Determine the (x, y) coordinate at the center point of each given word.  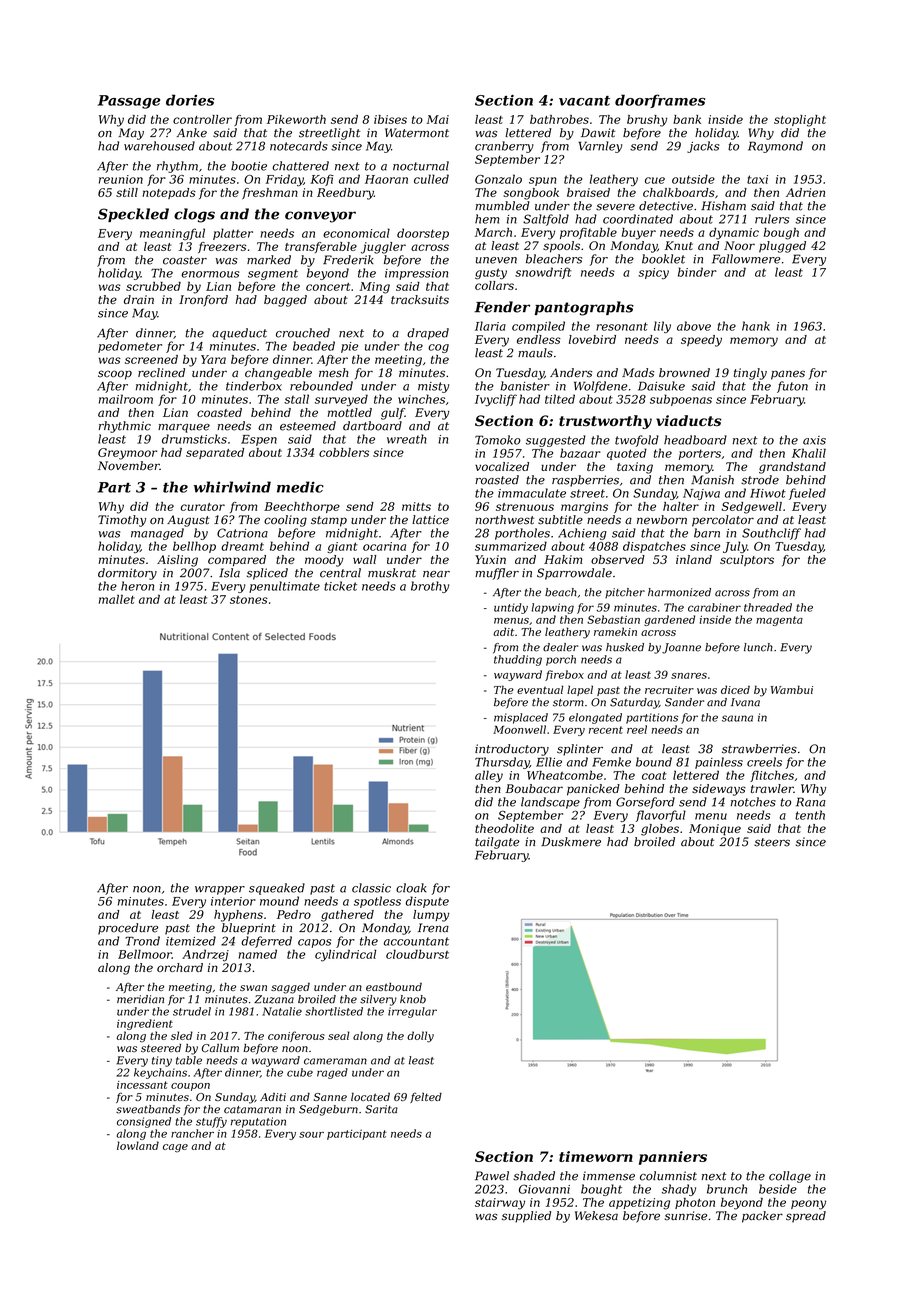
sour (311, 1135)
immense (609, 1176)
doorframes (660, 101)
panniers (673, 1158)
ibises (390, 119)
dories (190, 100)
